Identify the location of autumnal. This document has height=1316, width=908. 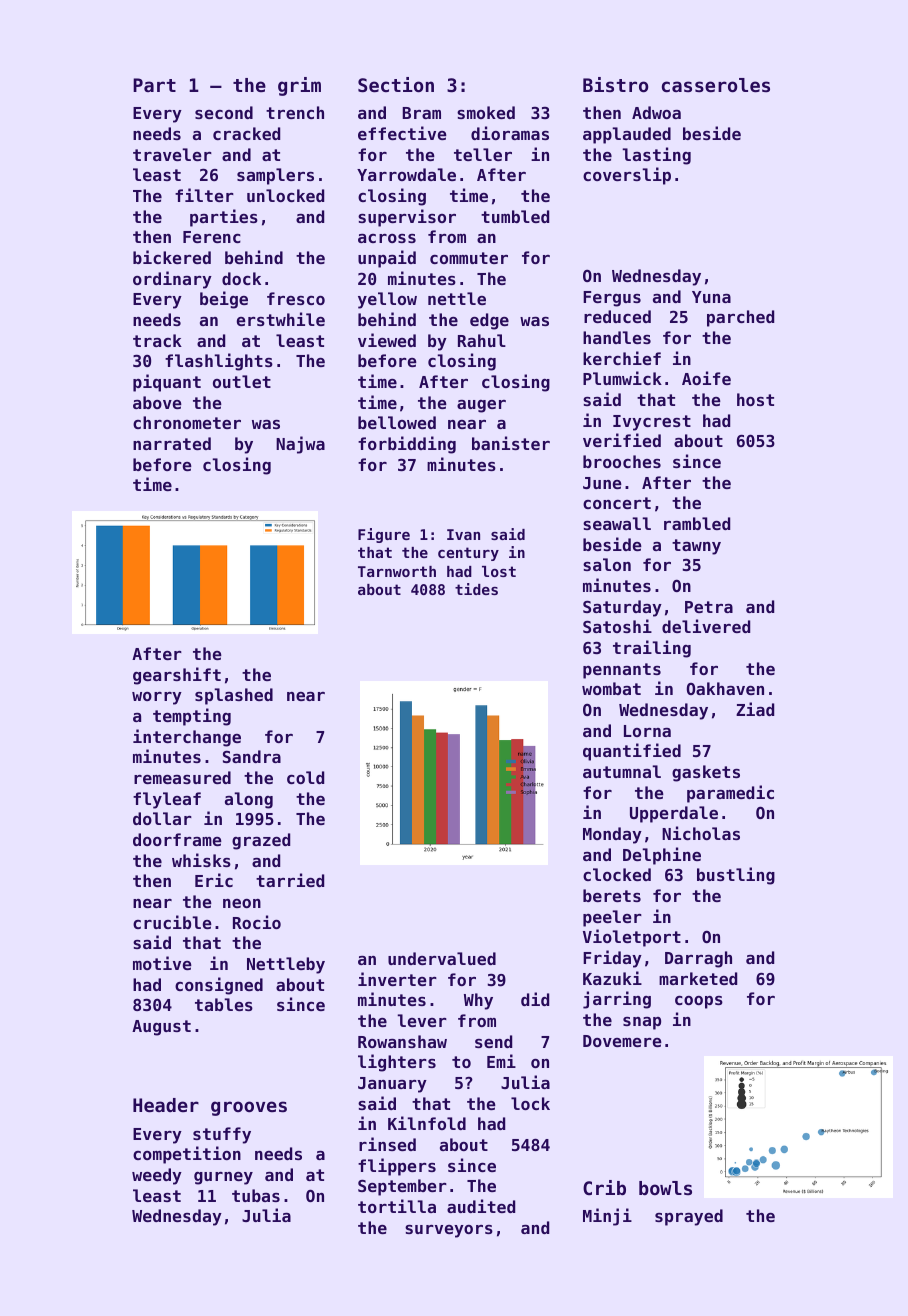
(622, 771).
